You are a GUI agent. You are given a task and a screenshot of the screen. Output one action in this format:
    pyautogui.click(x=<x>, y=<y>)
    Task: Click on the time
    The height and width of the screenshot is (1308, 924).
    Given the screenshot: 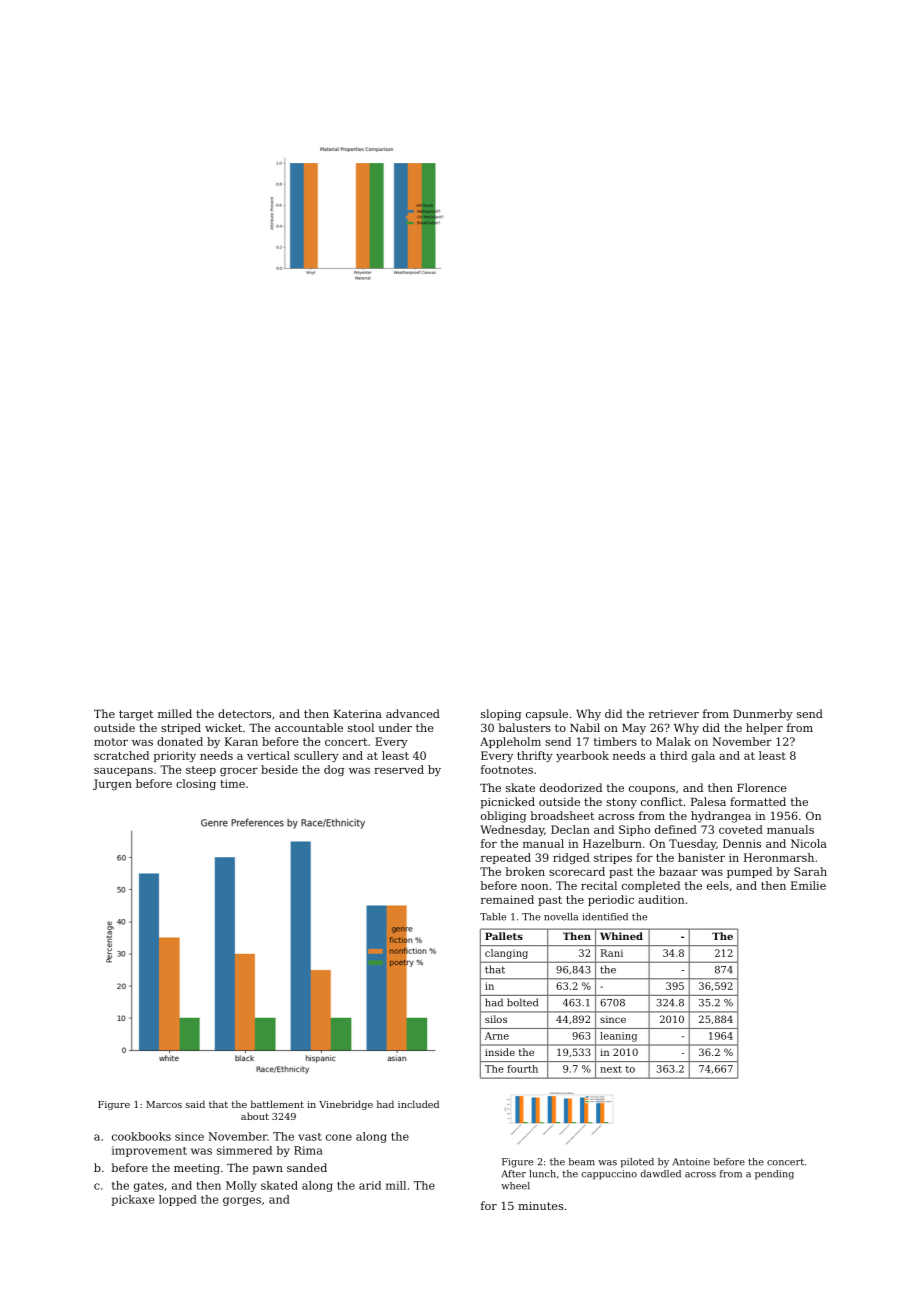 What is the action you would take?
    pyautogui.click(x=232, y=783)
